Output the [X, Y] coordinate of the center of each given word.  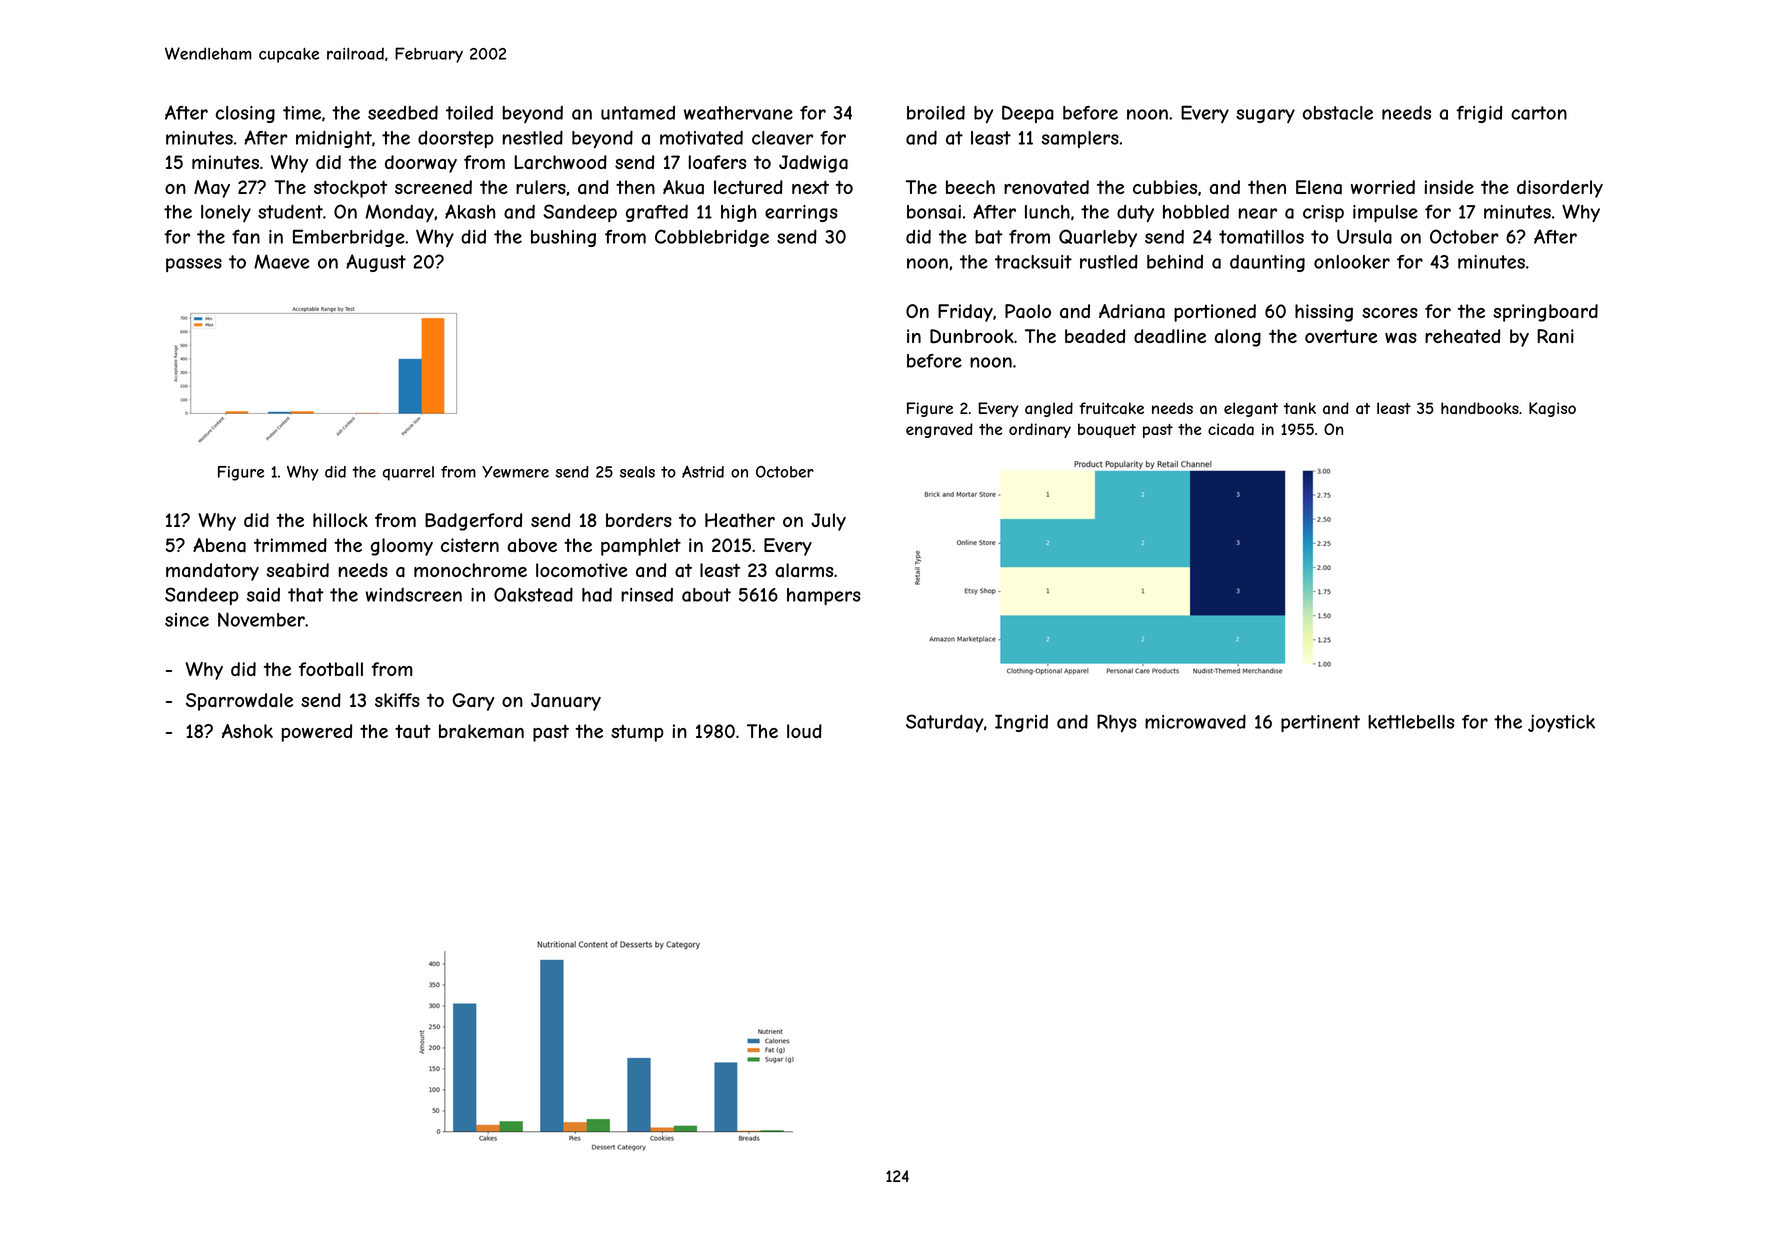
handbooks [1480, 408]
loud [804, 731]
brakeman [481, 731]
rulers [541, 187]
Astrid [703, 472]
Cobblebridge [712, 238]
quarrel [408, 473]
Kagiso [1552, 409]
